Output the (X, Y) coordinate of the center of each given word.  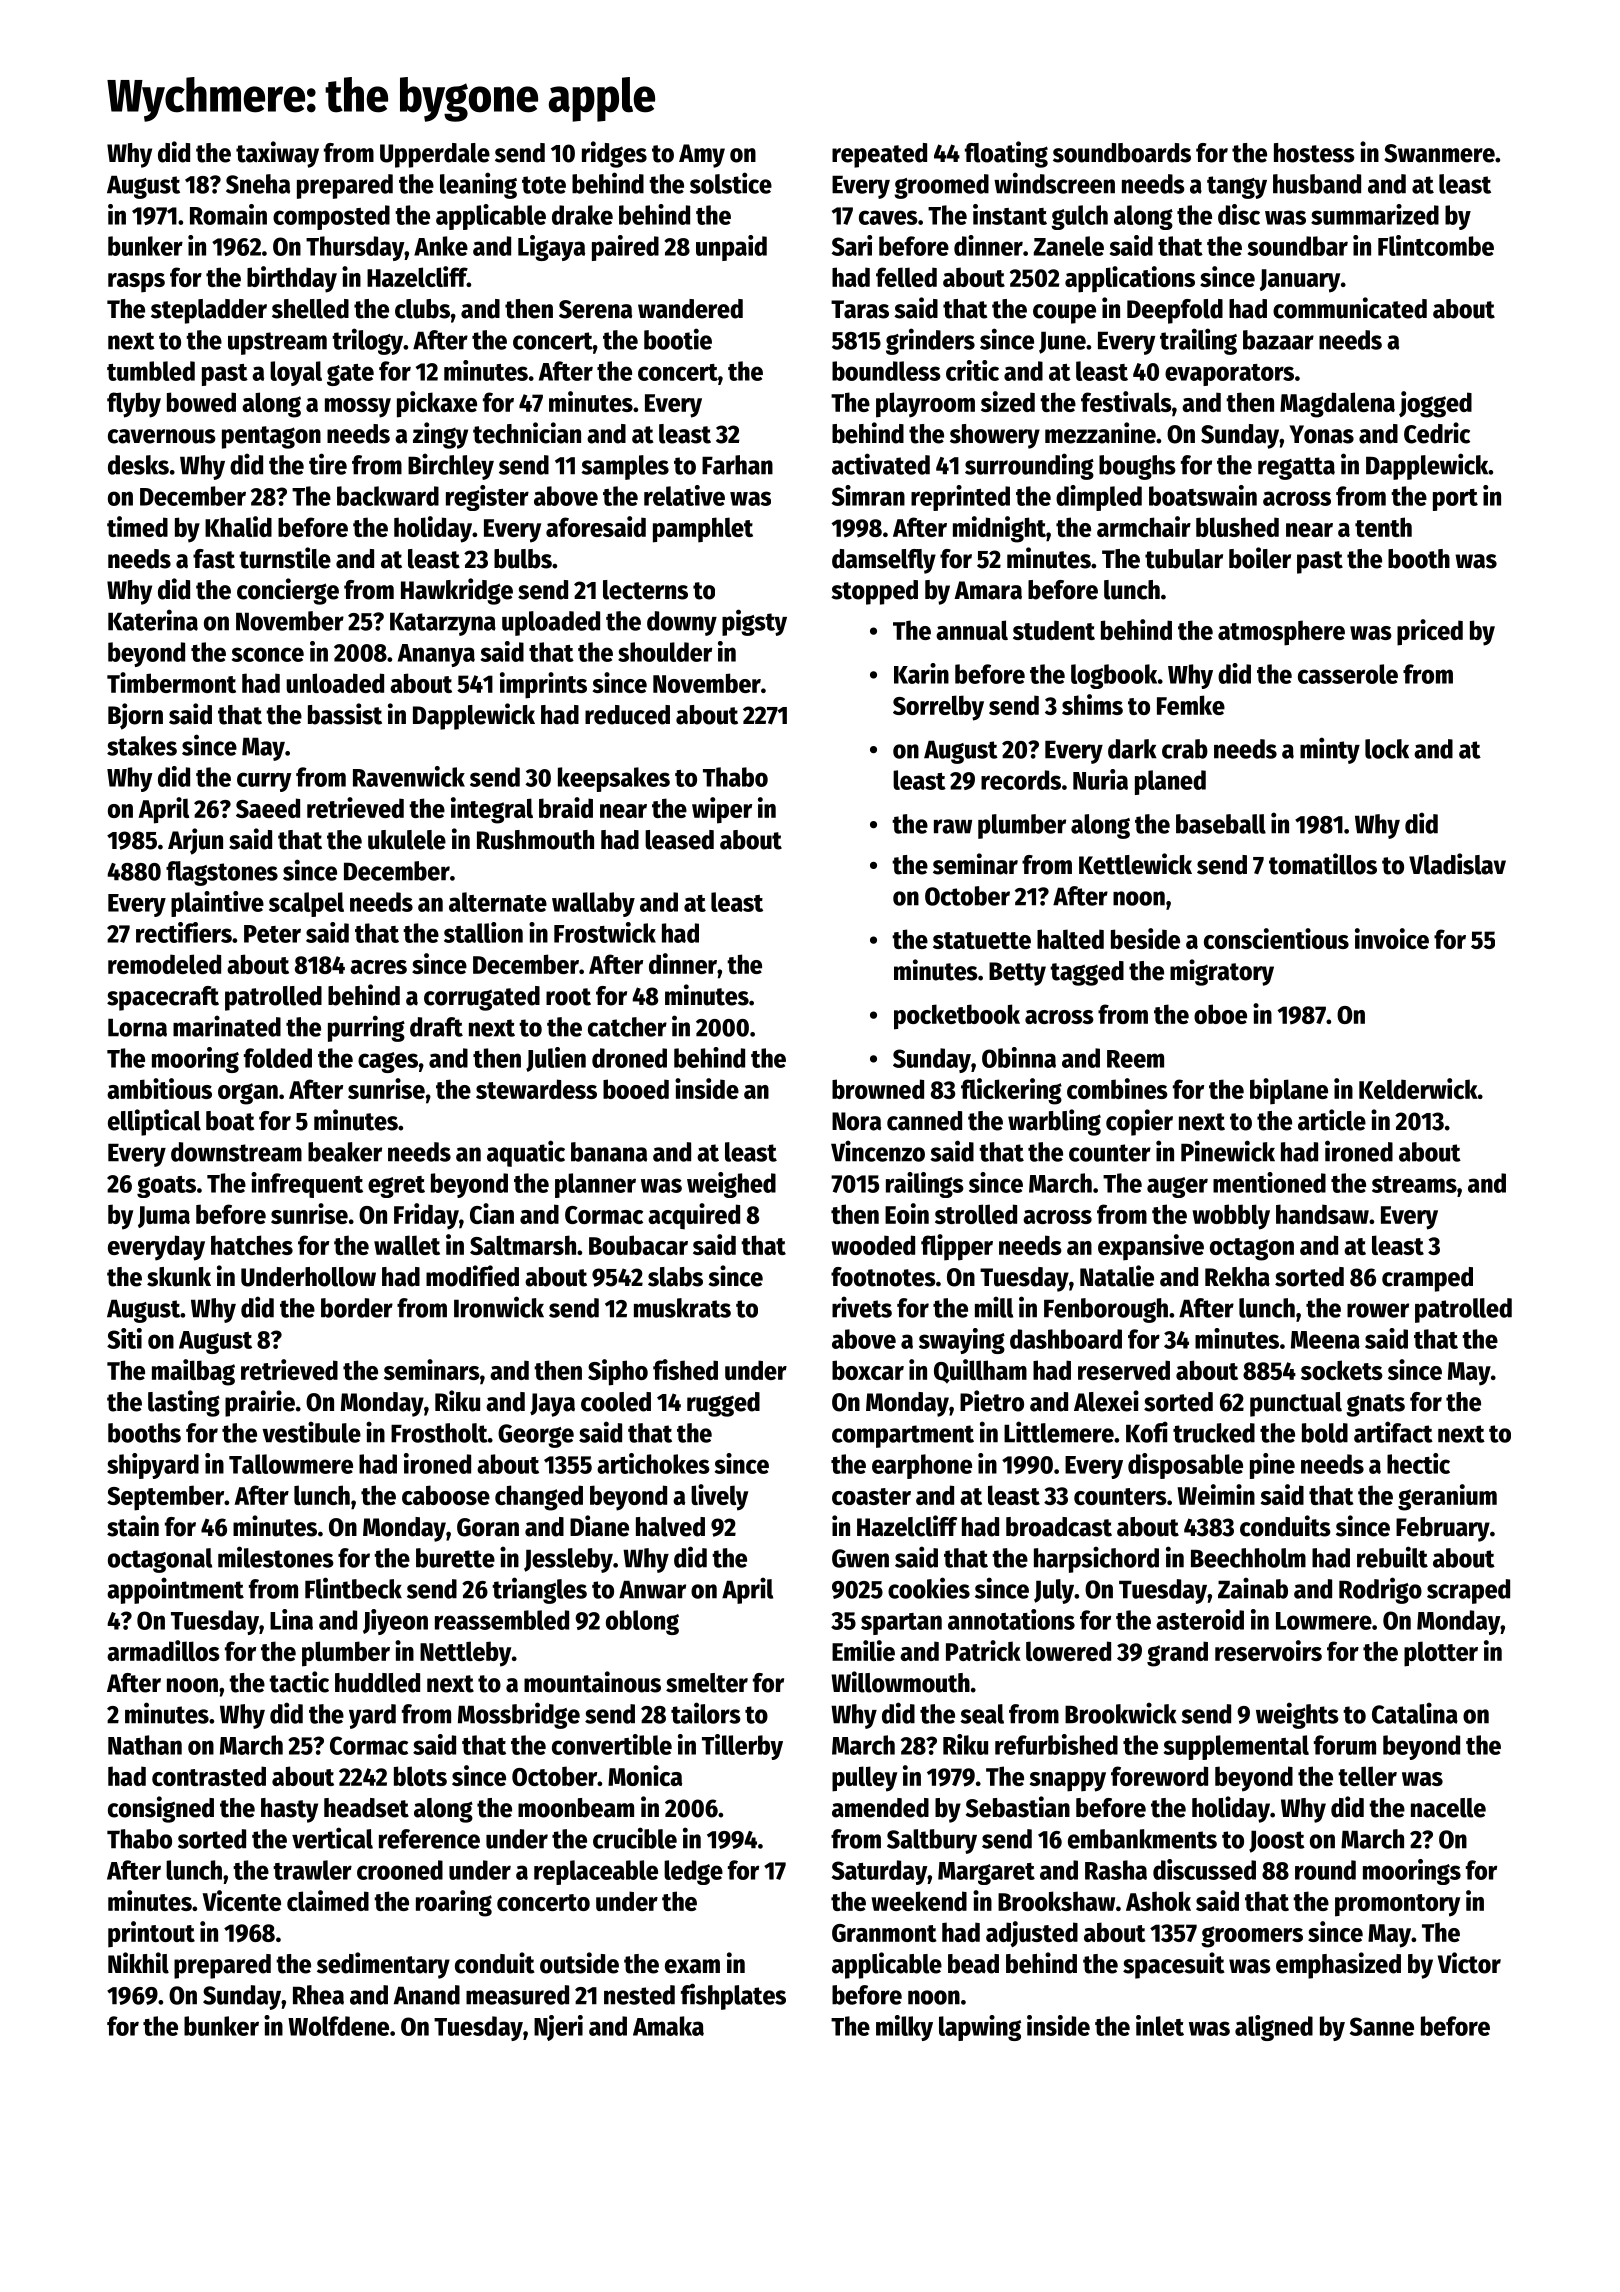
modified (472, 1276)
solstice (731, 183)
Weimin (1216, 1494)
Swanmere (1439, 153)
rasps (136, 283)
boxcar (868, 1370)
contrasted (209, 1776)
